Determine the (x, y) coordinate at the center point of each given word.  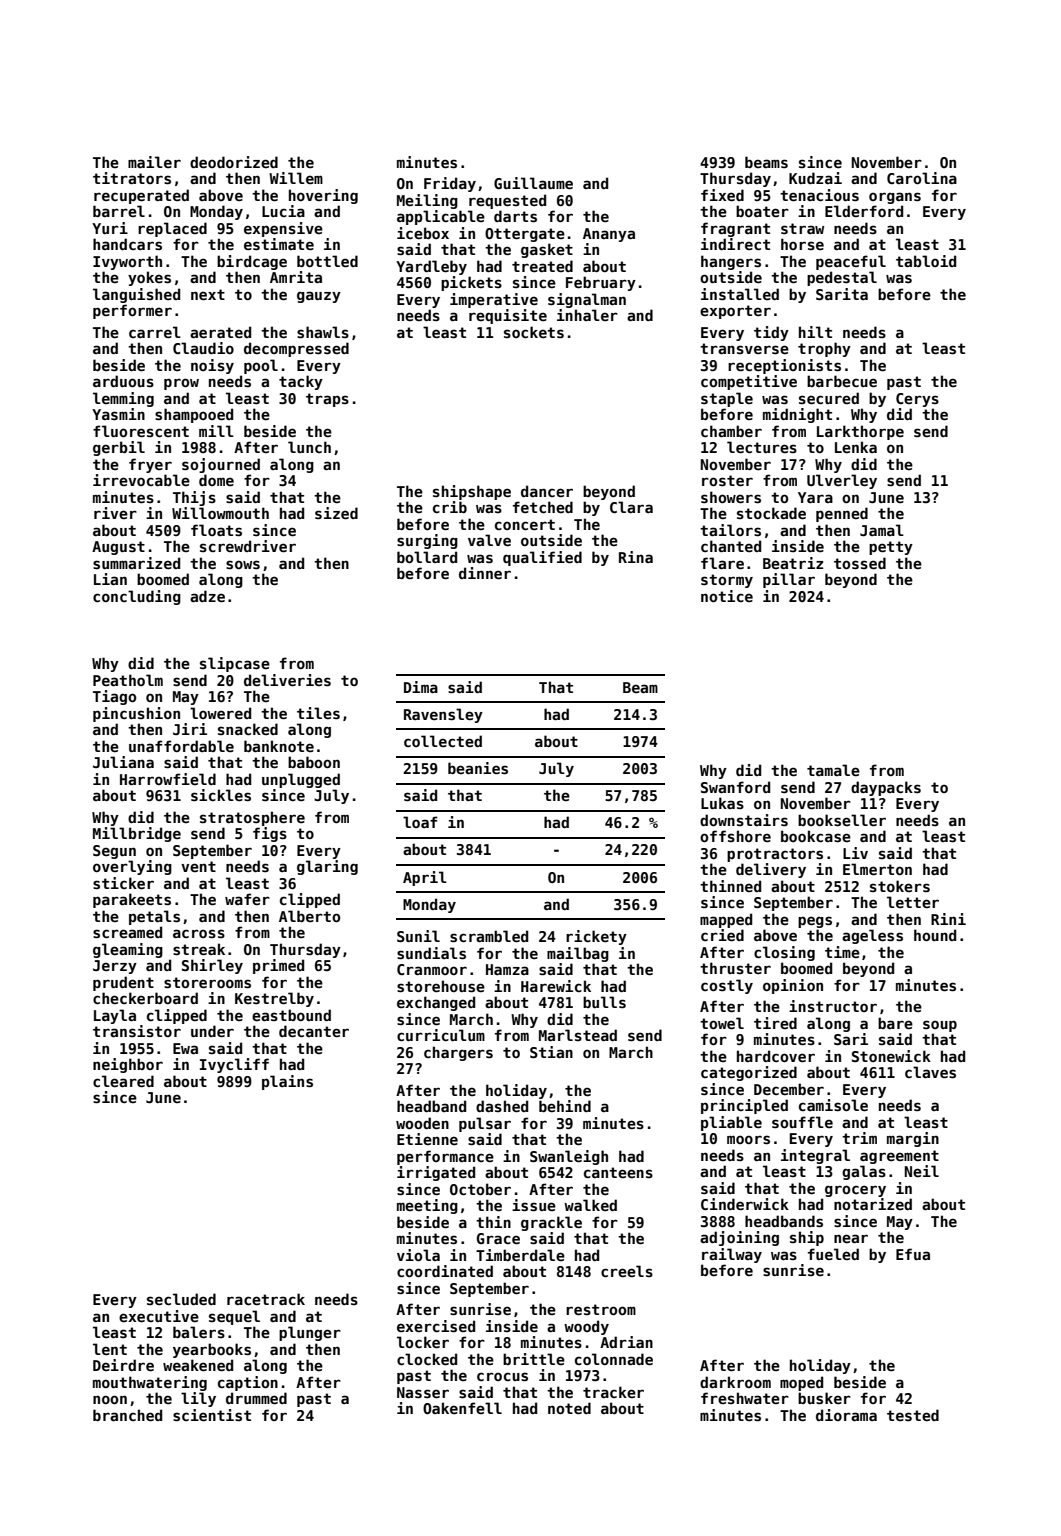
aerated (220, 332)
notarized (873, 1204)
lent (110, 1349)
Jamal (882, 530)
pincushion (136, 714)
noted (569, 1408)
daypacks (886, 788)
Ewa (185, 1048)
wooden (422, 1123)
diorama (846, 1415)
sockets (534, 332)
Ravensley (443, 715)
